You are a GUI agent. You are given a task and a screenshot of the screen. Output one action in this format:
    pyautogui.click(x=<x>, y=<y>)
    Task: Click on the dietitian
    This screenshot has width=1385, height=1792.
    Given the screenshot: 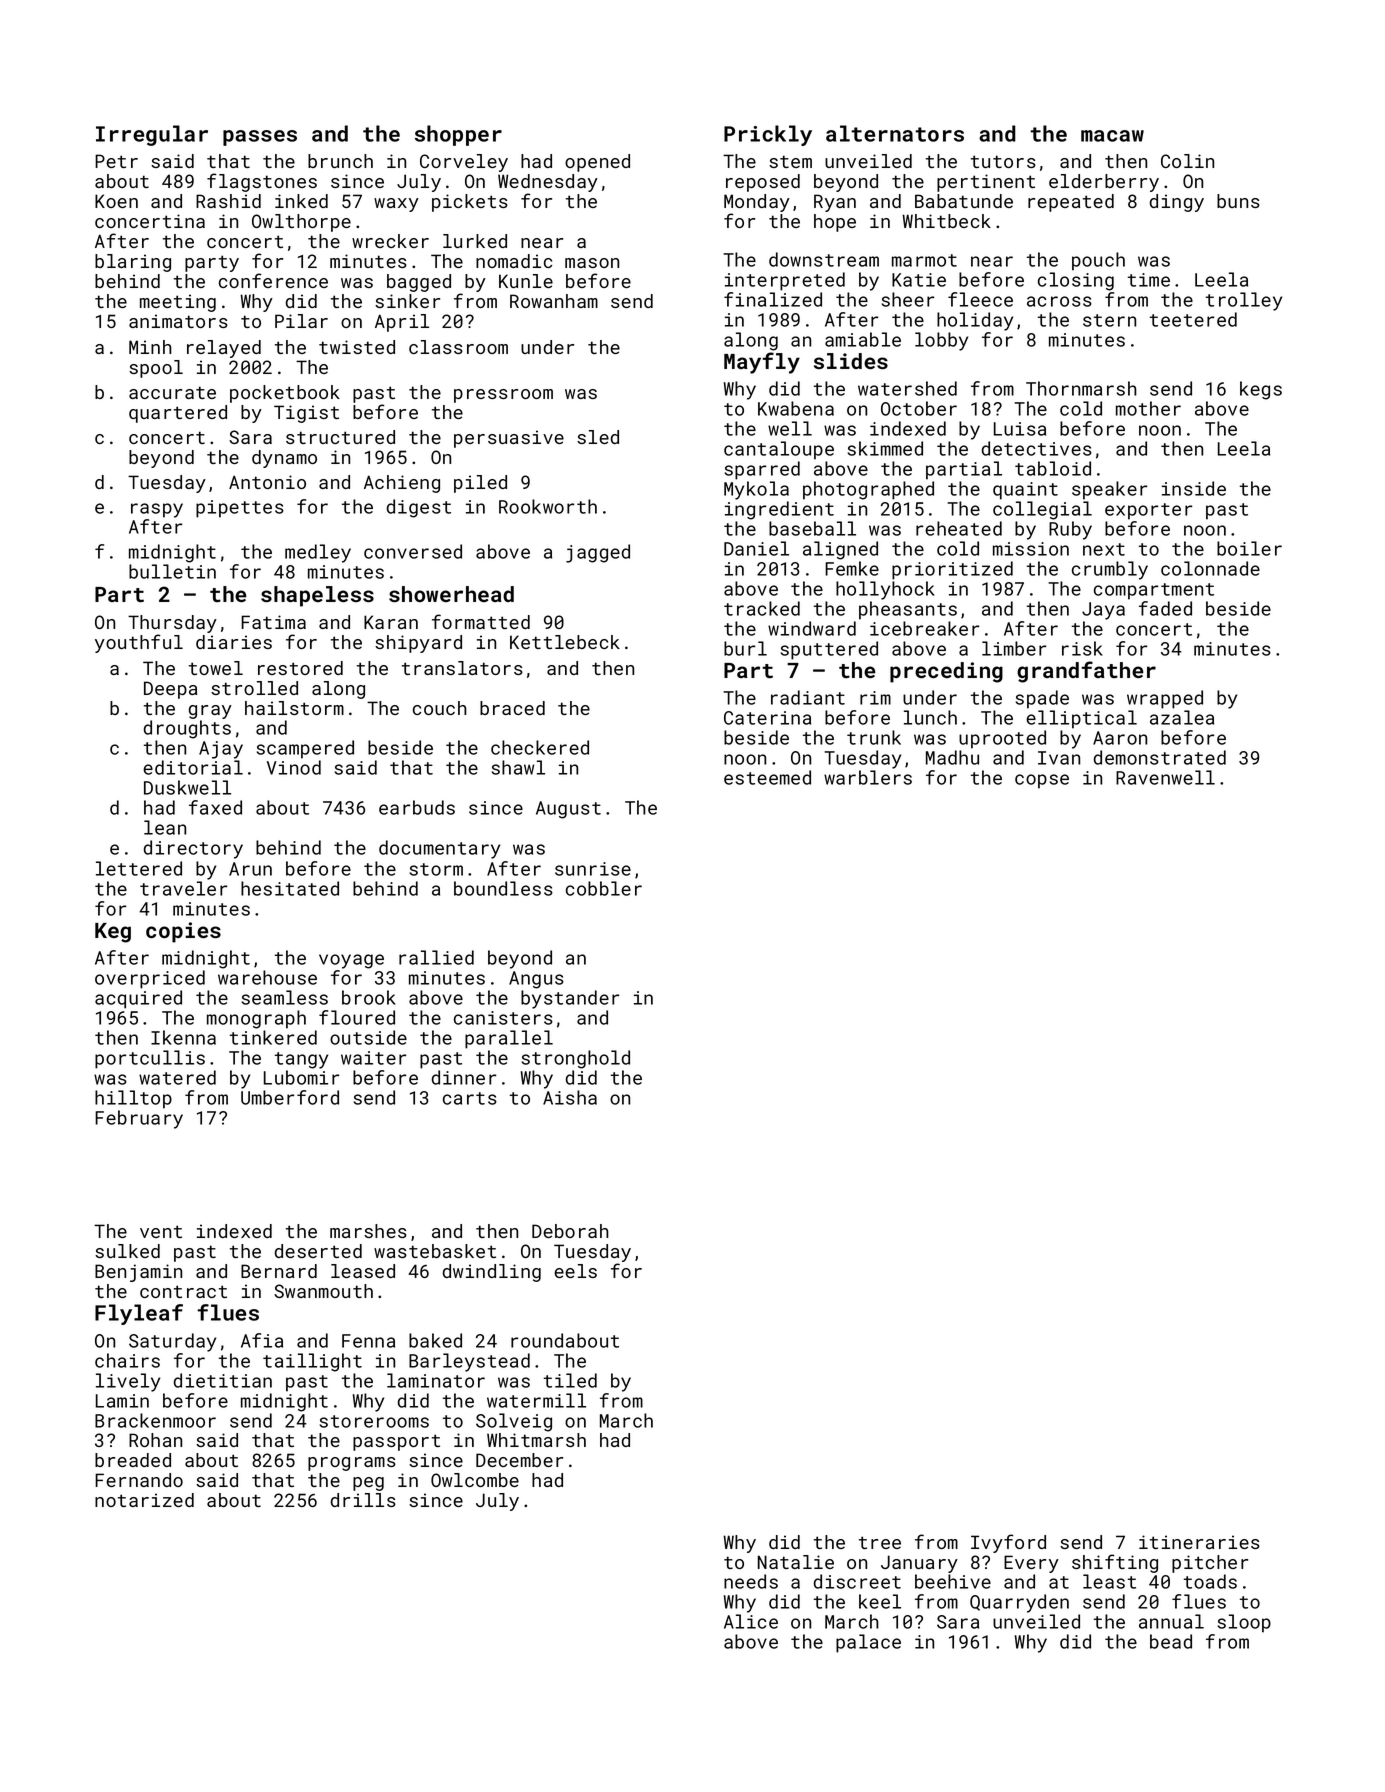 What is the action you would take?
    pyautogui.click(x=223, y=1380)
